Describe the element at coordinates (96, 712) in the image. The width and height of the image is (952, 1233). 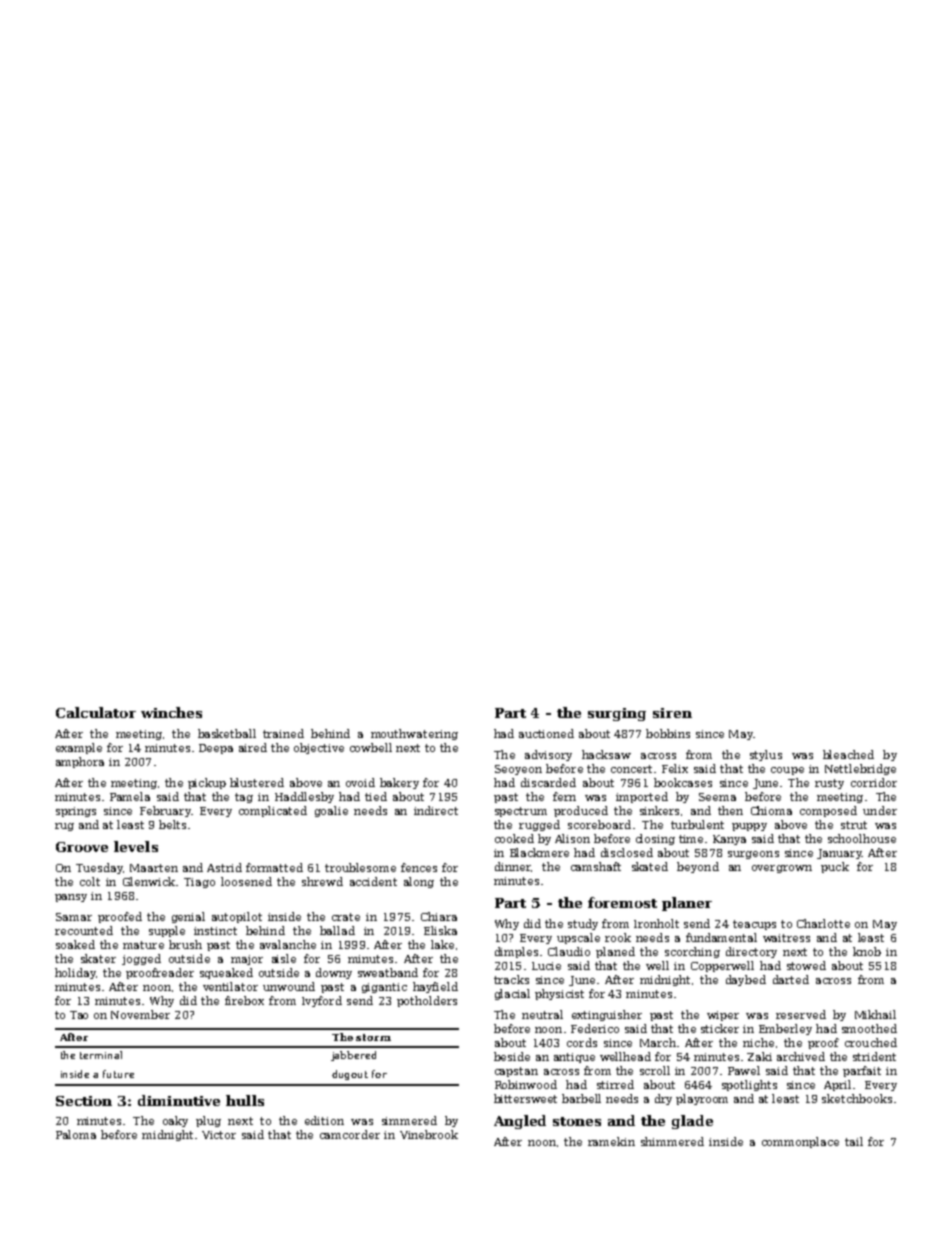
I see `Calculator` at that location.
